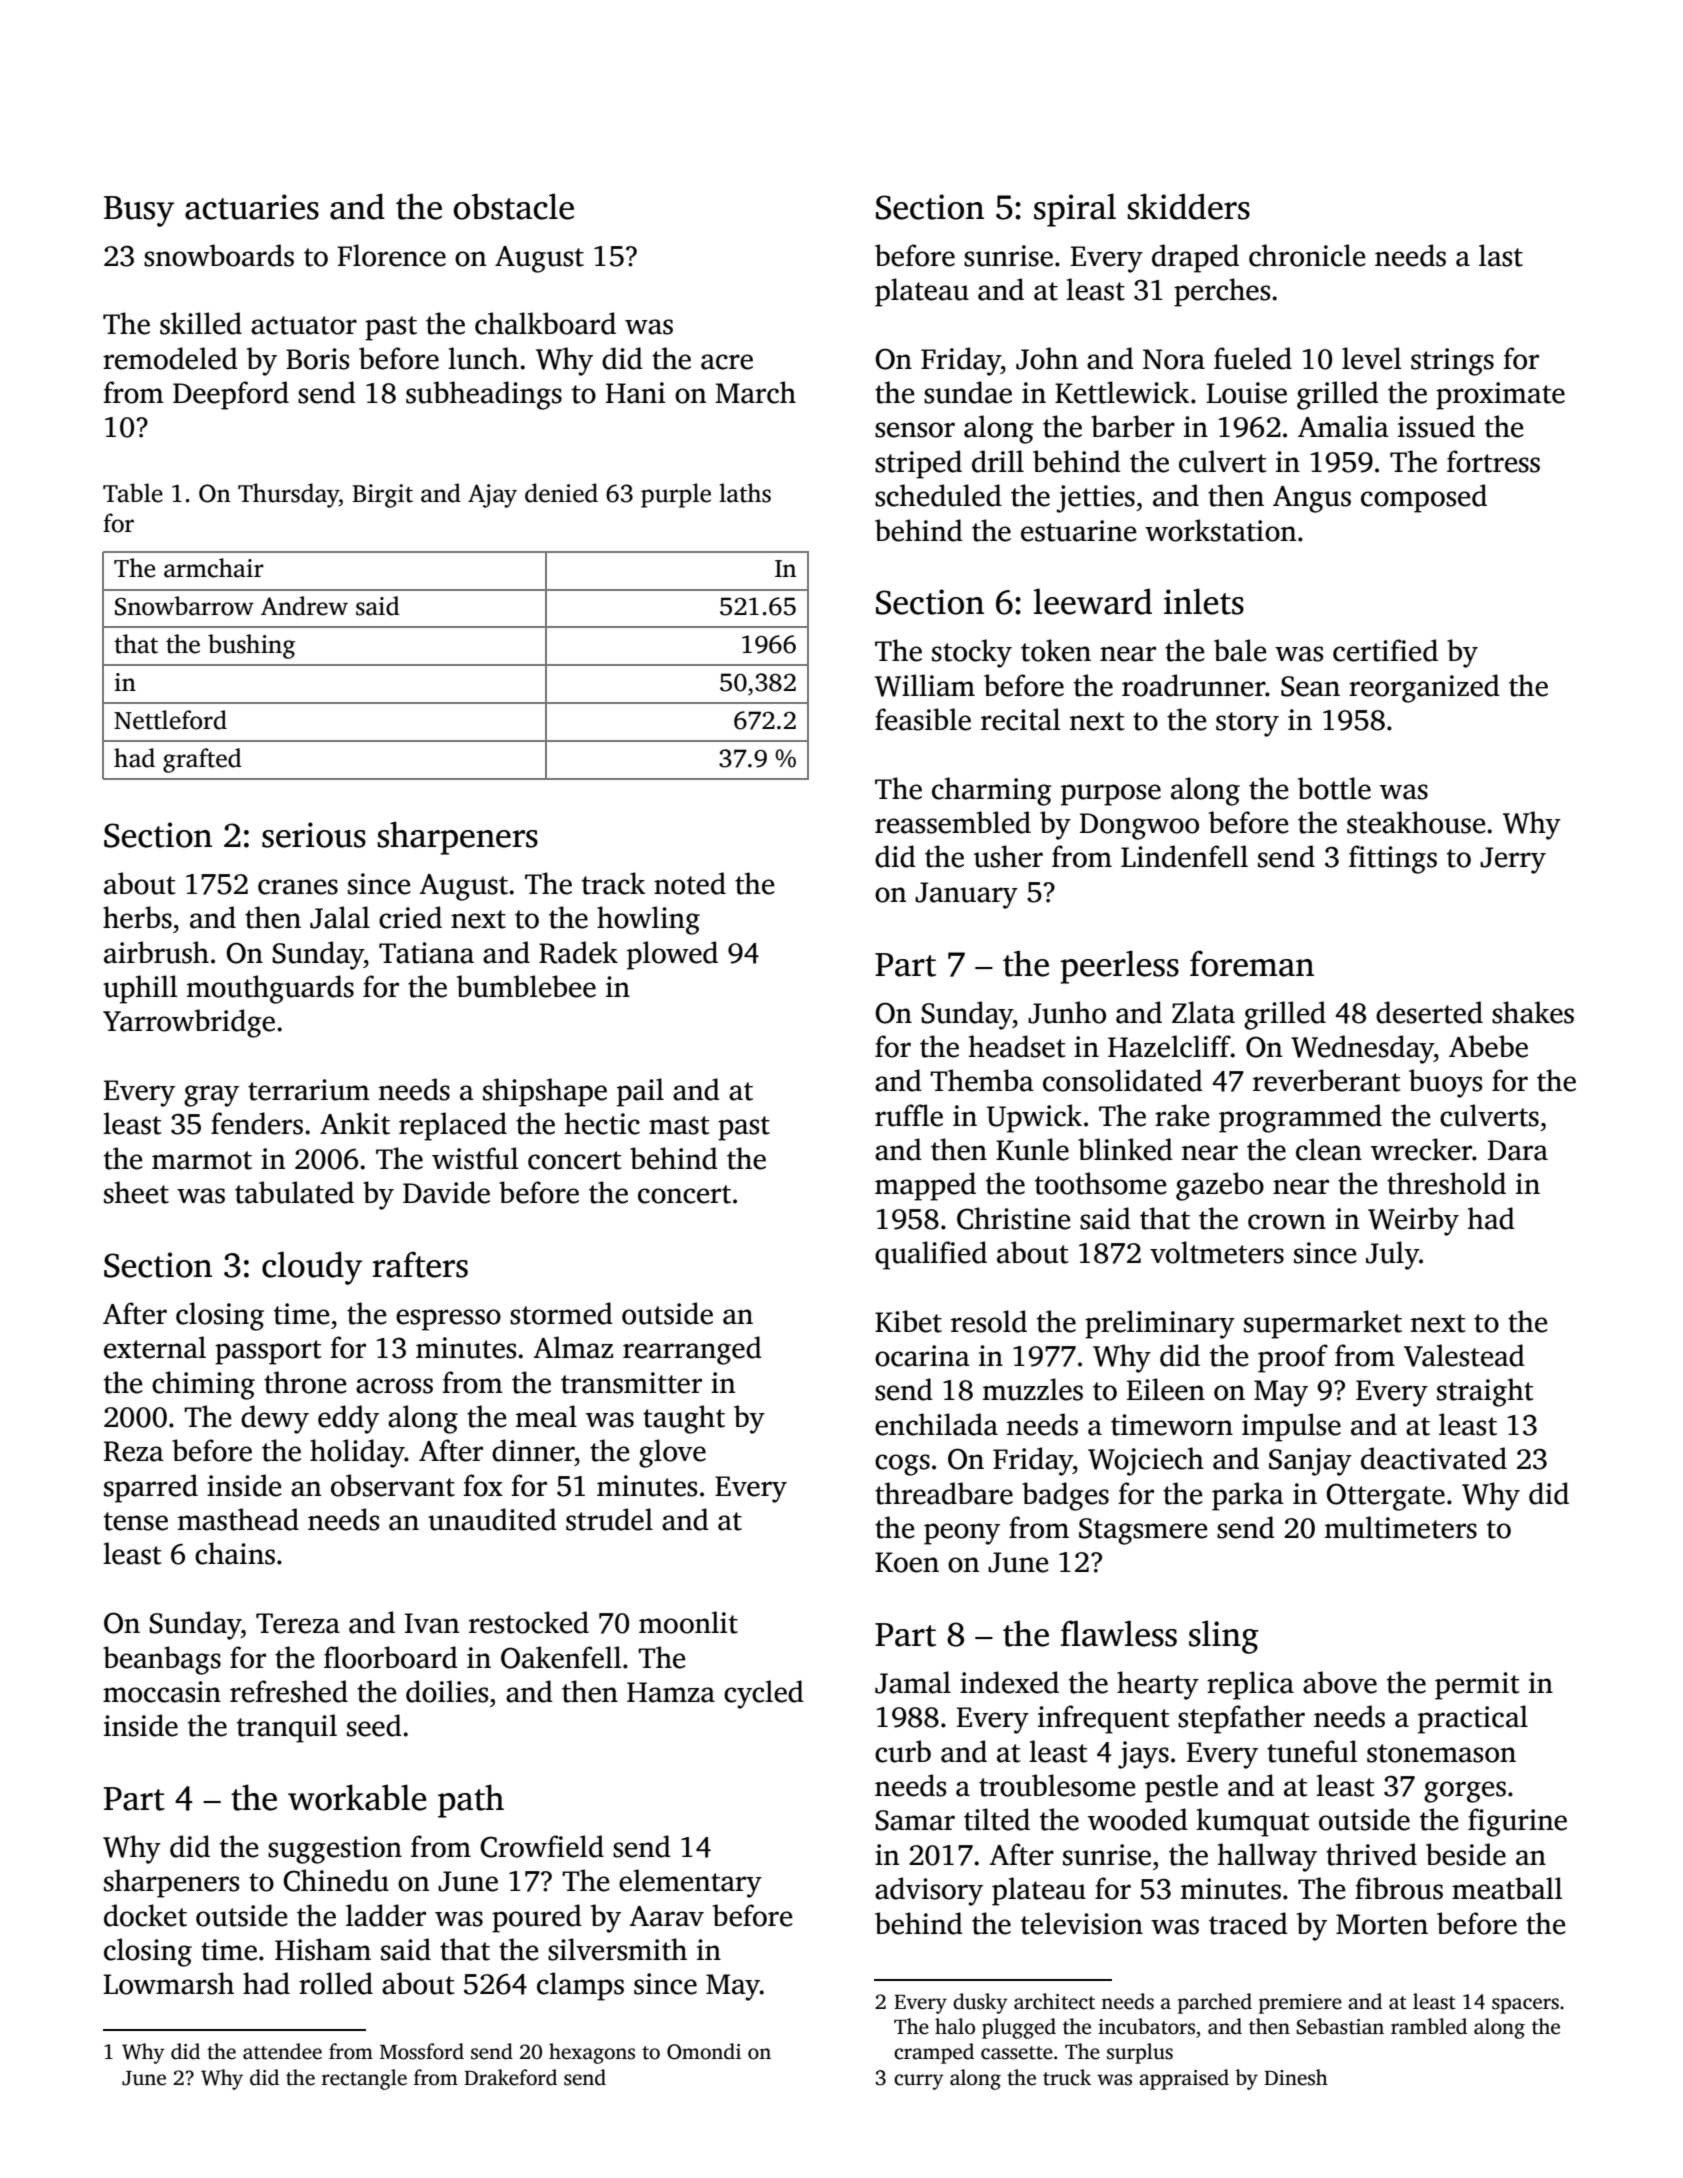 Image resolution: width=1683 pixels, height=2178 pixels. What do you see at coordinates (357, 1453) in the document?
I see `holiday` at bounding box center [357, 1453].
